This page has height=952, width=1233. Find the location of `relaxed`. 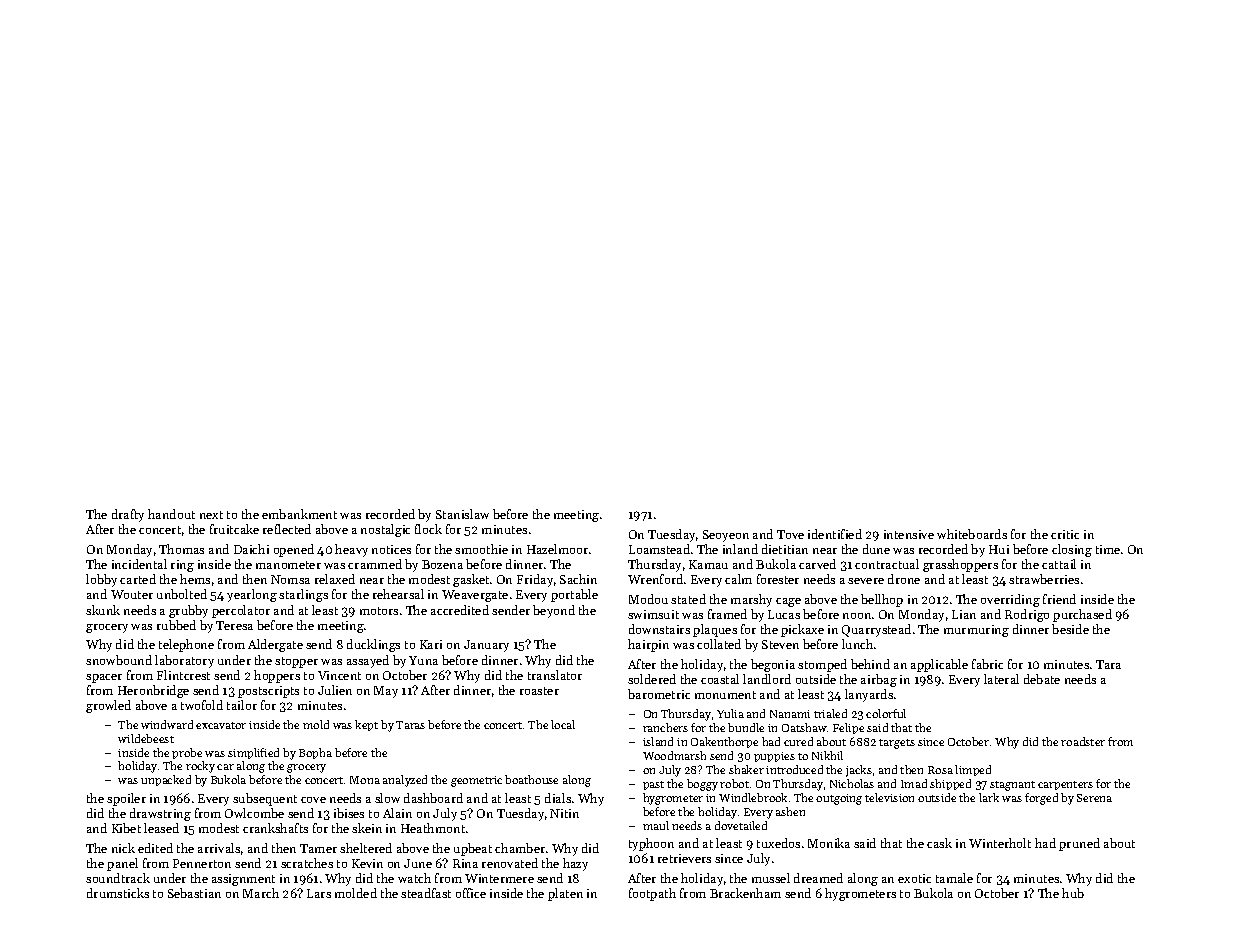

relaxed is located at coordinates (335, 579).
